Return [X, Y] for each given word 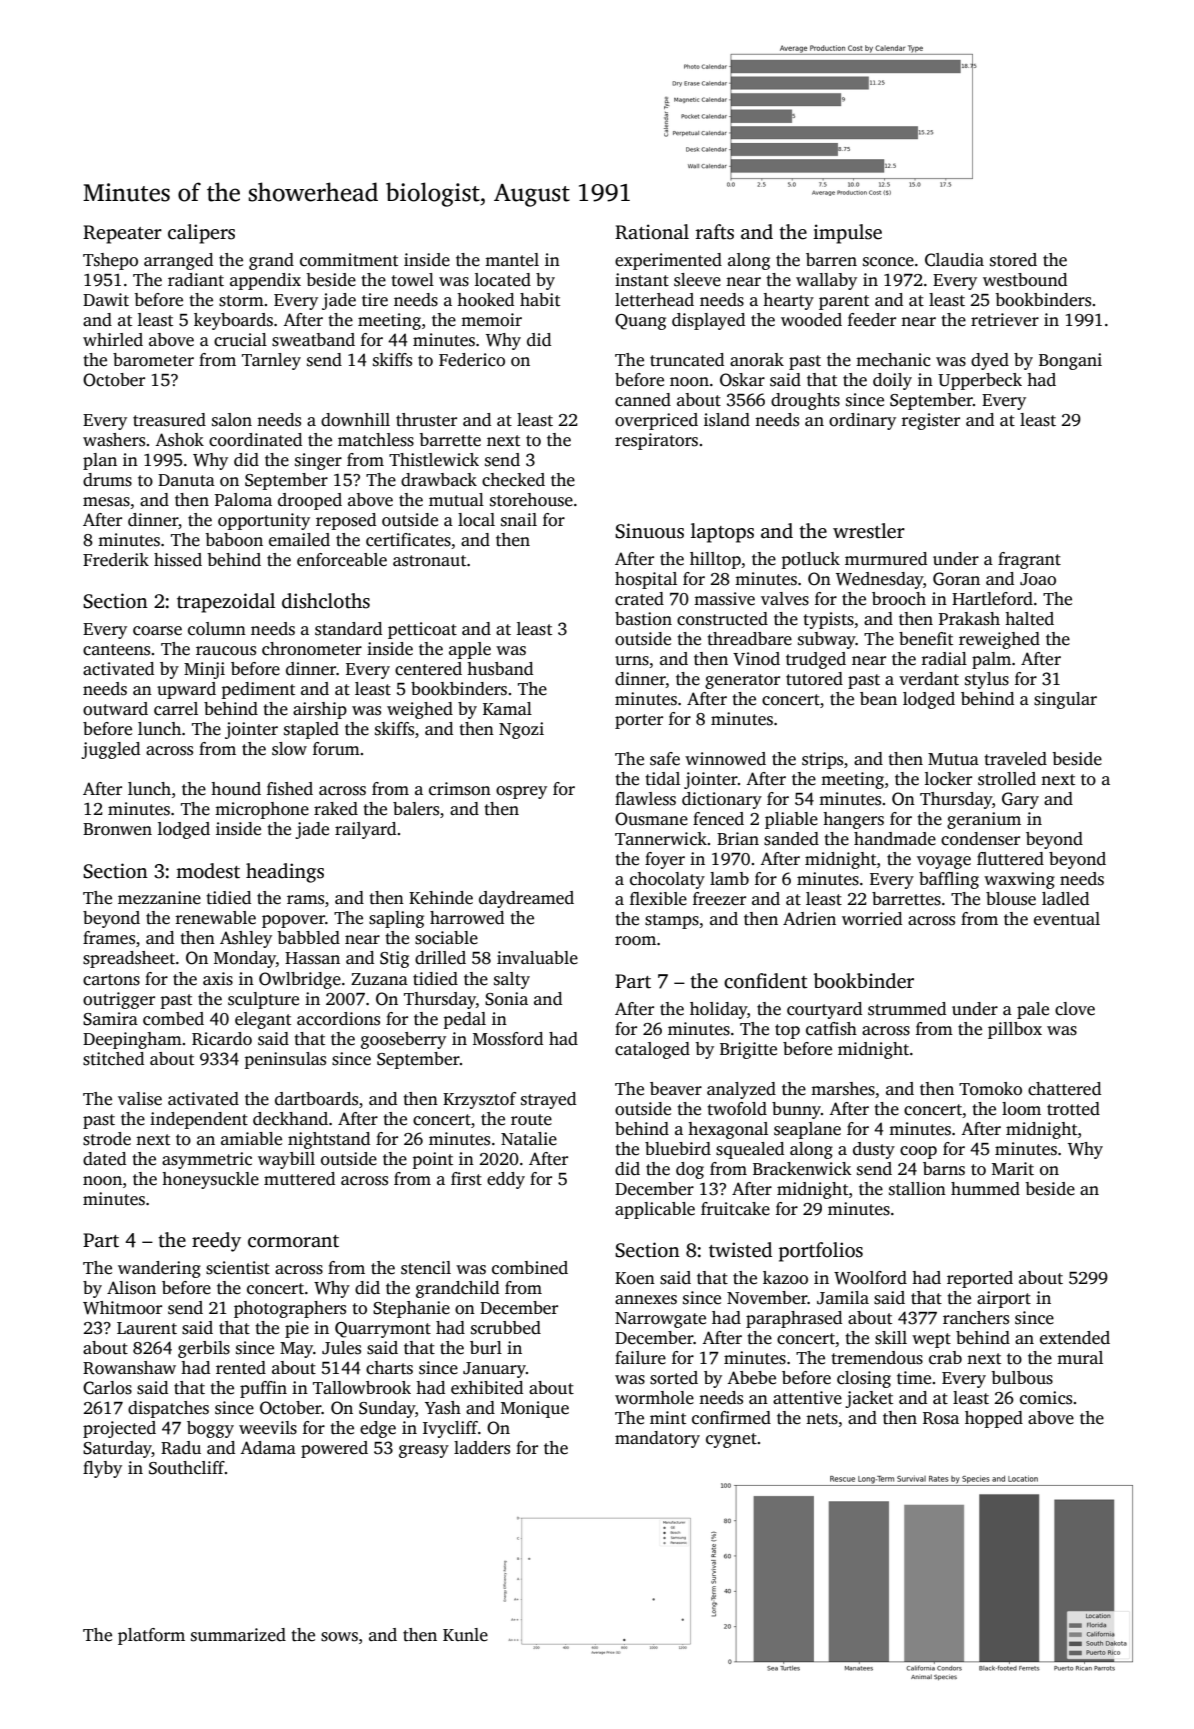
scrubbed [506, 1328]
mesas [106, 502]
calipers [201, 234]
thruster [426, 420]
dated [104, 1159]
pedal [465, 1020]
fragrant [1029, 560]
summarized [238, 1635]
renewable [216, 918]
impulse [847, 234]
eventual [1067, 919]
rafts [715, 232]
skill [891, 1338]
